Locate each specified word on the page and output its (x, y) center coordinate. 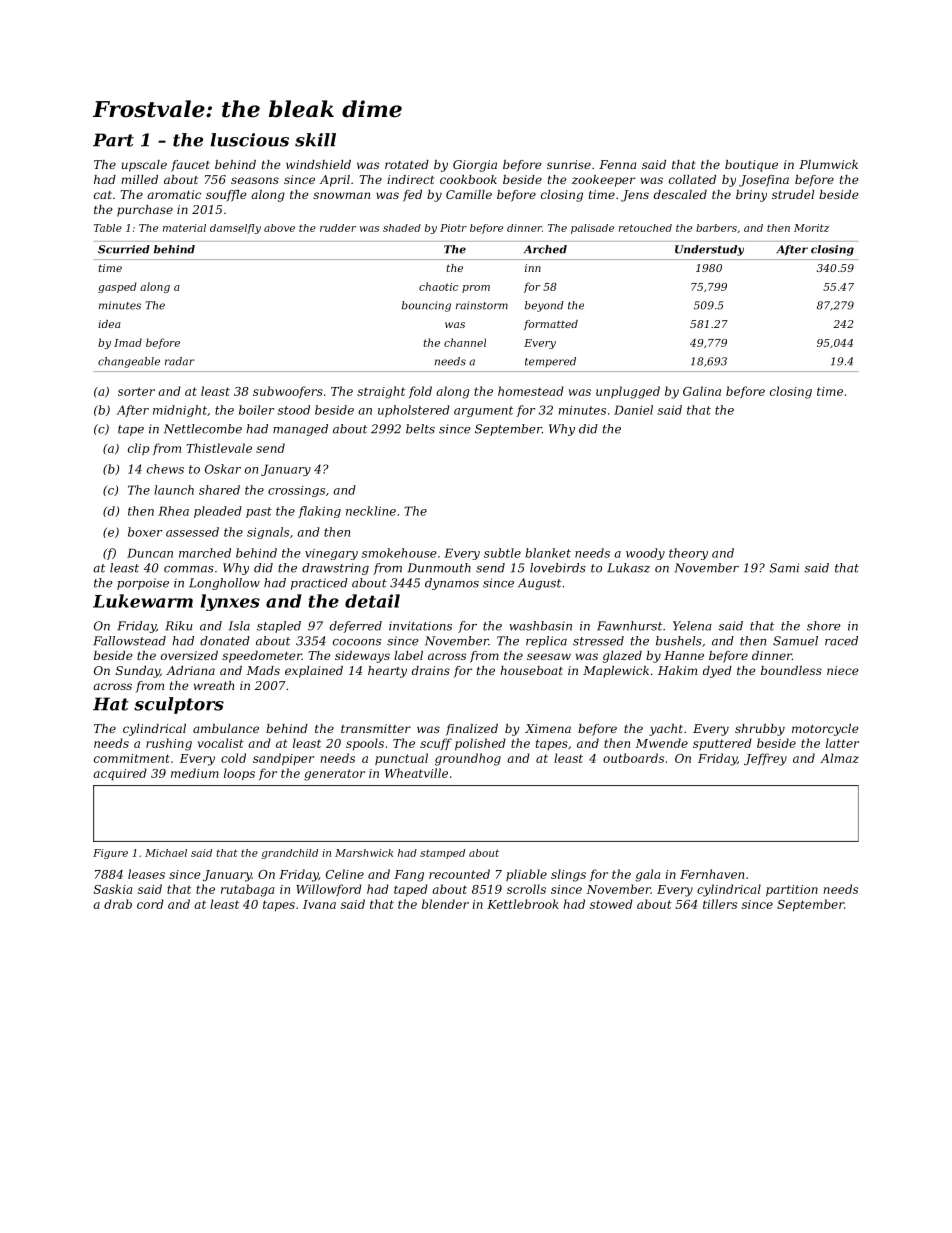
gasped (117, 287)
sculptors (179, 705)
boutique (751, 166)
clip (138, 449)
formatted (551, 325)
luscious (249, 140)
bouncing (426, 306)
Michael (166, 853)
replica (546, 642)
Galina (702, 391)
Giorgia (475, 166)
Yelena (692, 626)
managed (300, 430)
